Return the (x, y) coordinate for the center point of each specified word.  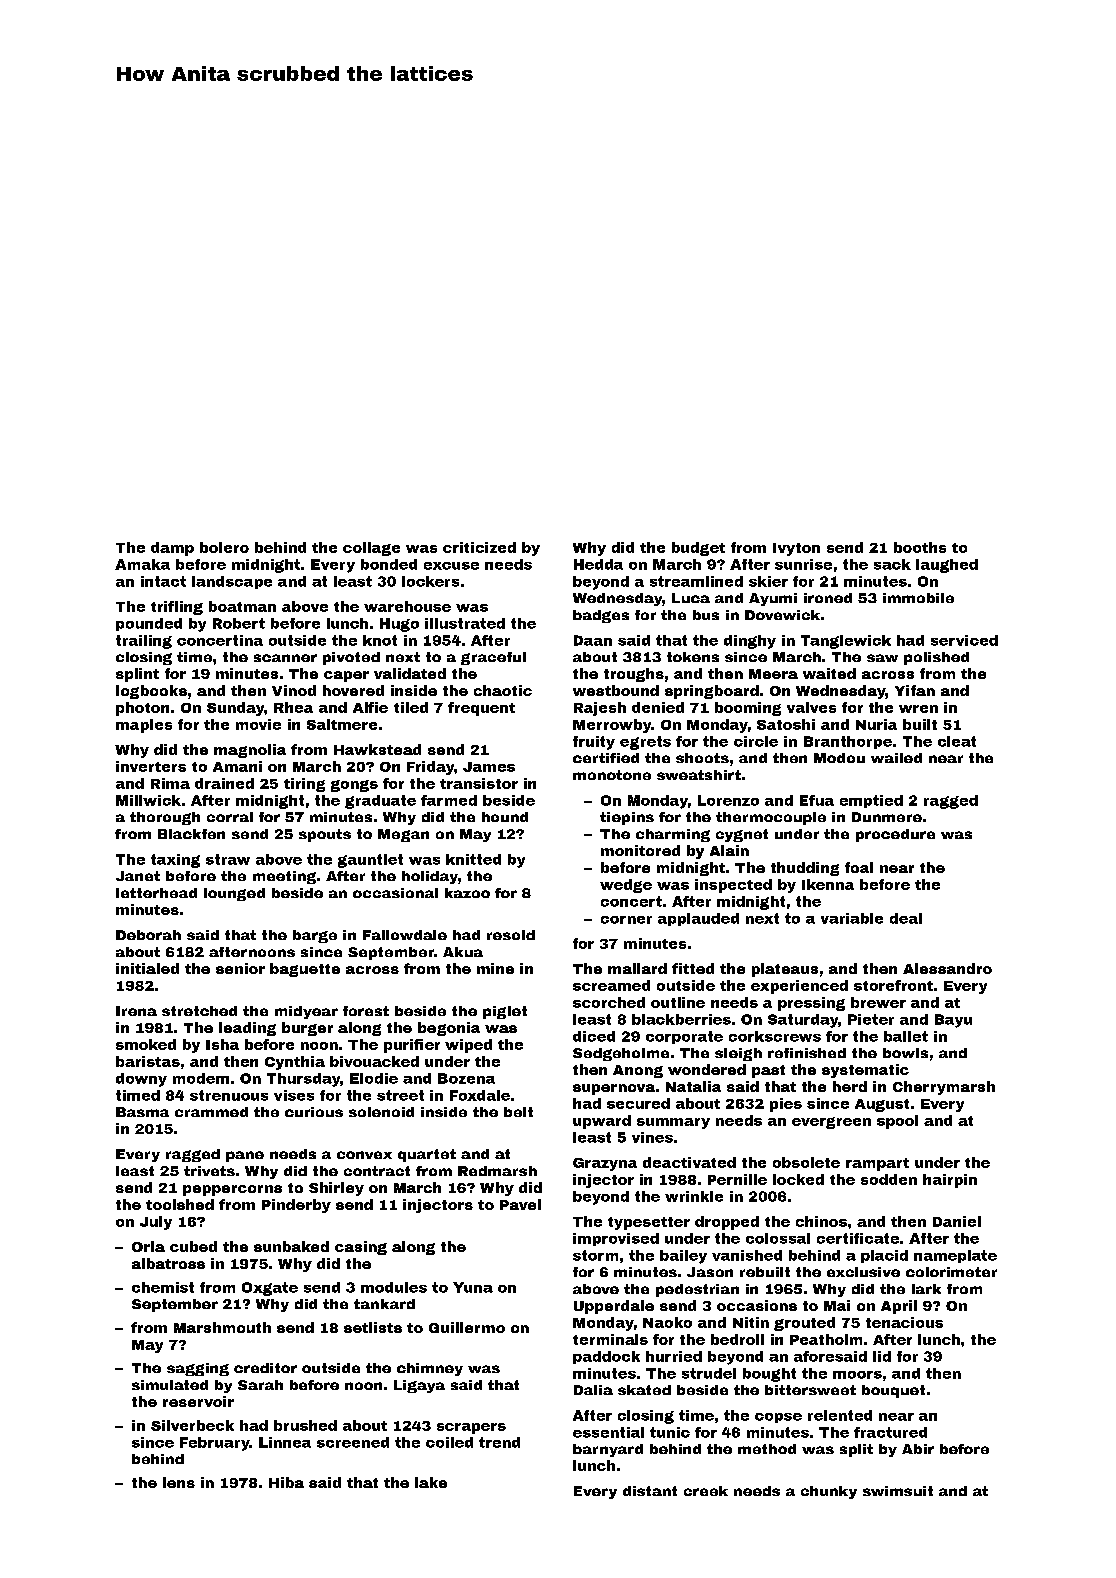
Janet (138, 876)
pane (245, 1156)
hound (505, 817)
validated (410, 673)
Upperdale (614, 1307)
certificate (858, 1238)
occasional (395, 893)
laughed (947, 566)
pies (786, 1105)
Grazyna (605, 1164)
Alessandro (947, 968)
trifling (177, 608)
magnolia (250, 751)
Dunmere (887, 817)
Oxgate (270, 1289)
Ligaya (419, 1386)
